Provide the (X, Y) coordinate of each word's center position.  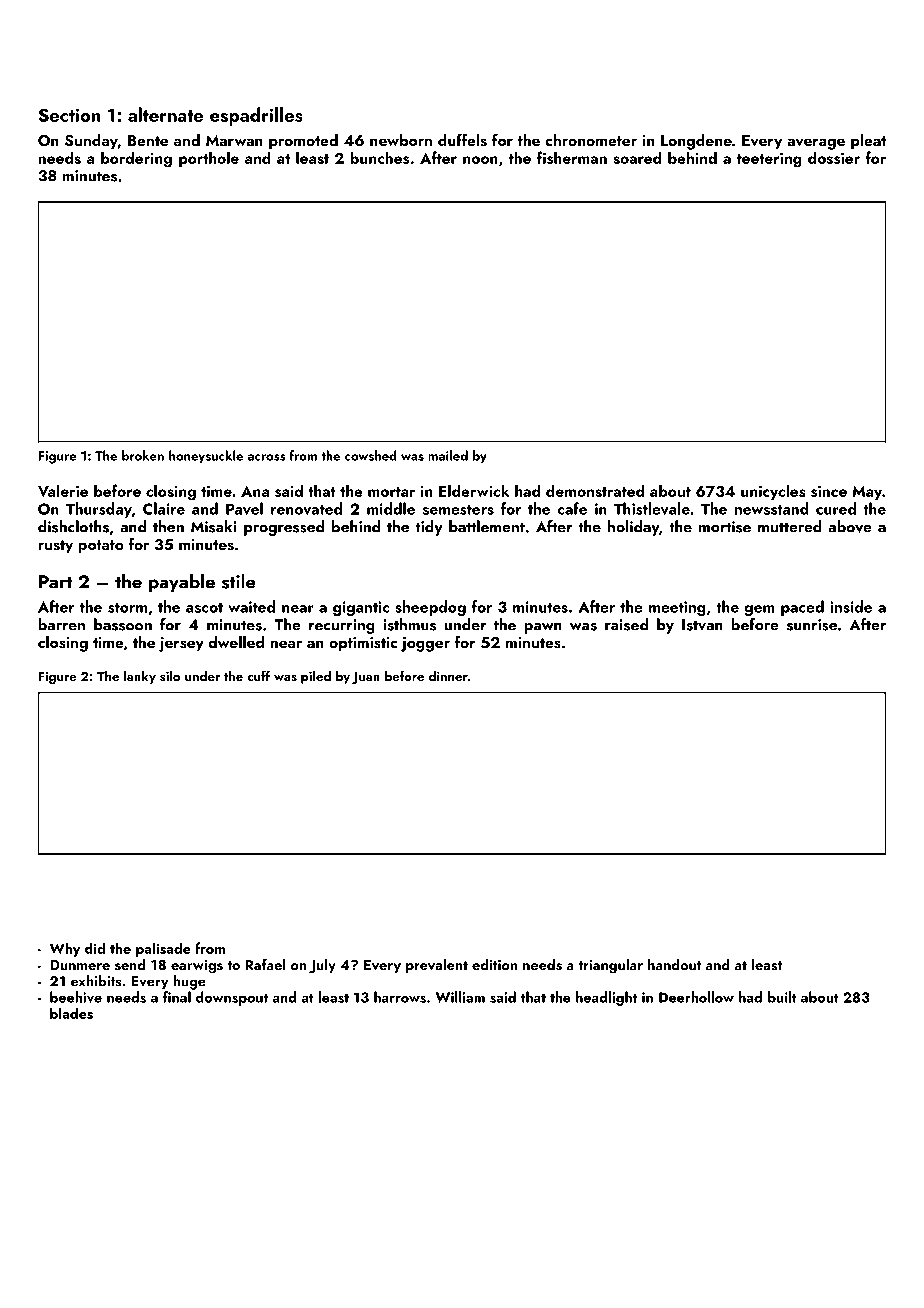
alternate (165, 114)
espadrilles (256, 116)
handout (674, 964)
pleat (868, 142)
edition (494, 964)
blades (71, 1013)
